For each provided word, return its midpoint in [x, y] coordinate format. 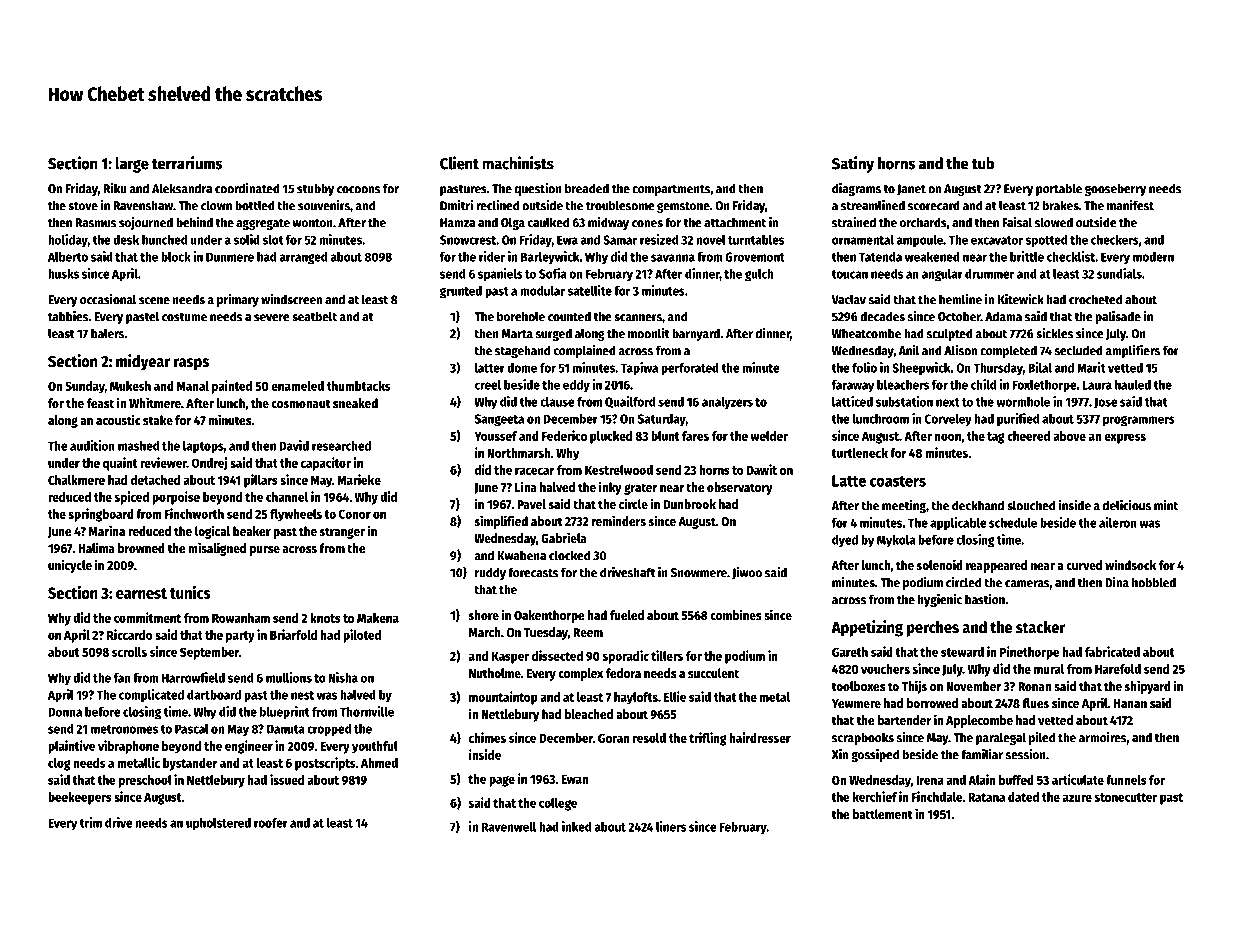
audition [92, 445]
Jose [1106, 403]
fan [122, 678]
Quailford [630, 402]
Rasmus [95, 223]
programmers [1139, 421]
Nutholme [495, 673]
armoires [1103, 737]
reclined [497, 205]
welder [769, 436]
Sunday [85, 387]
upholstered [218, 824]
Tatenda [880, 257]
